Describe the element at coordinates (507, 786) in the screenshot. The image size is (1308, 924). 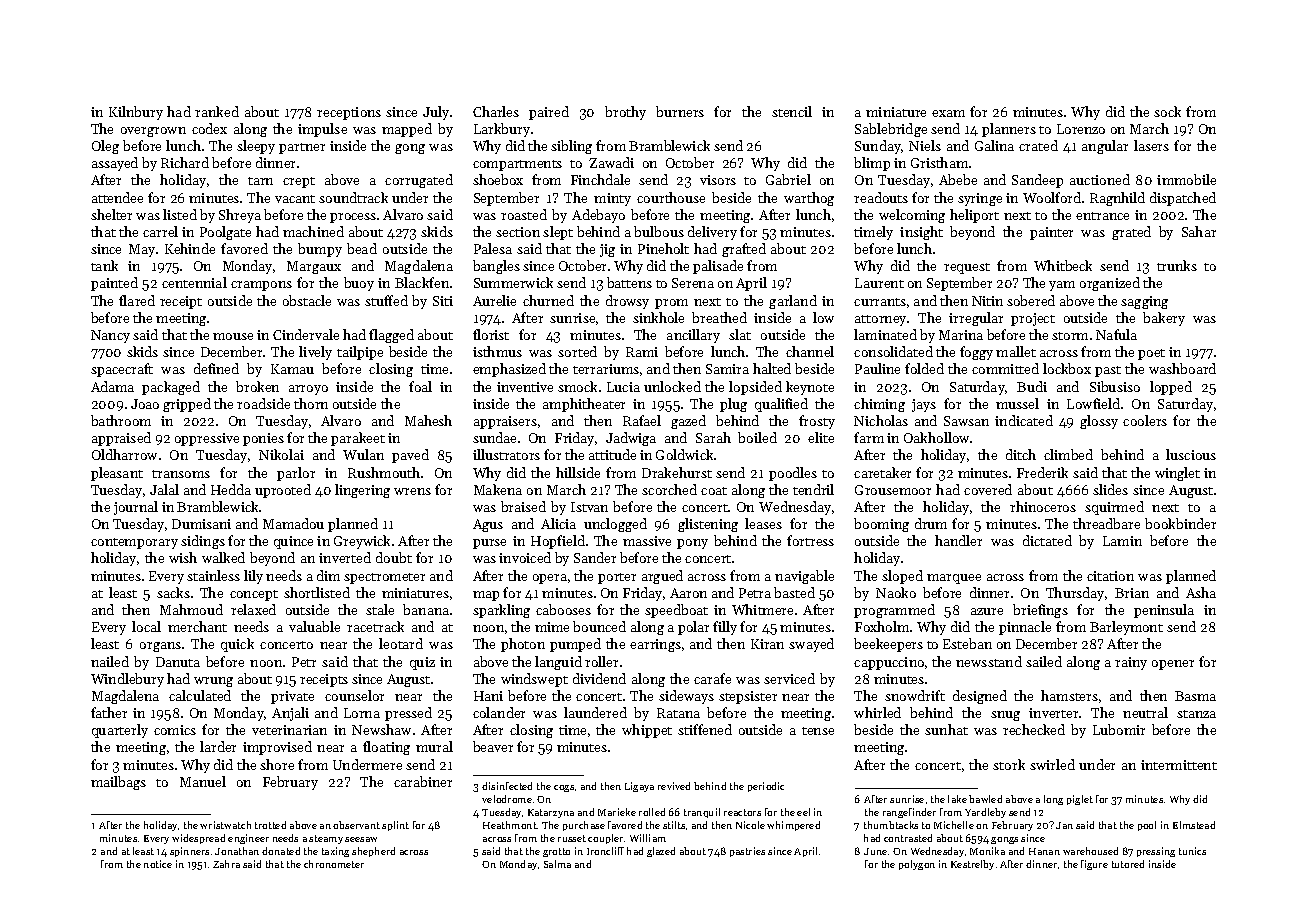
I see `disinfected` at that location.
